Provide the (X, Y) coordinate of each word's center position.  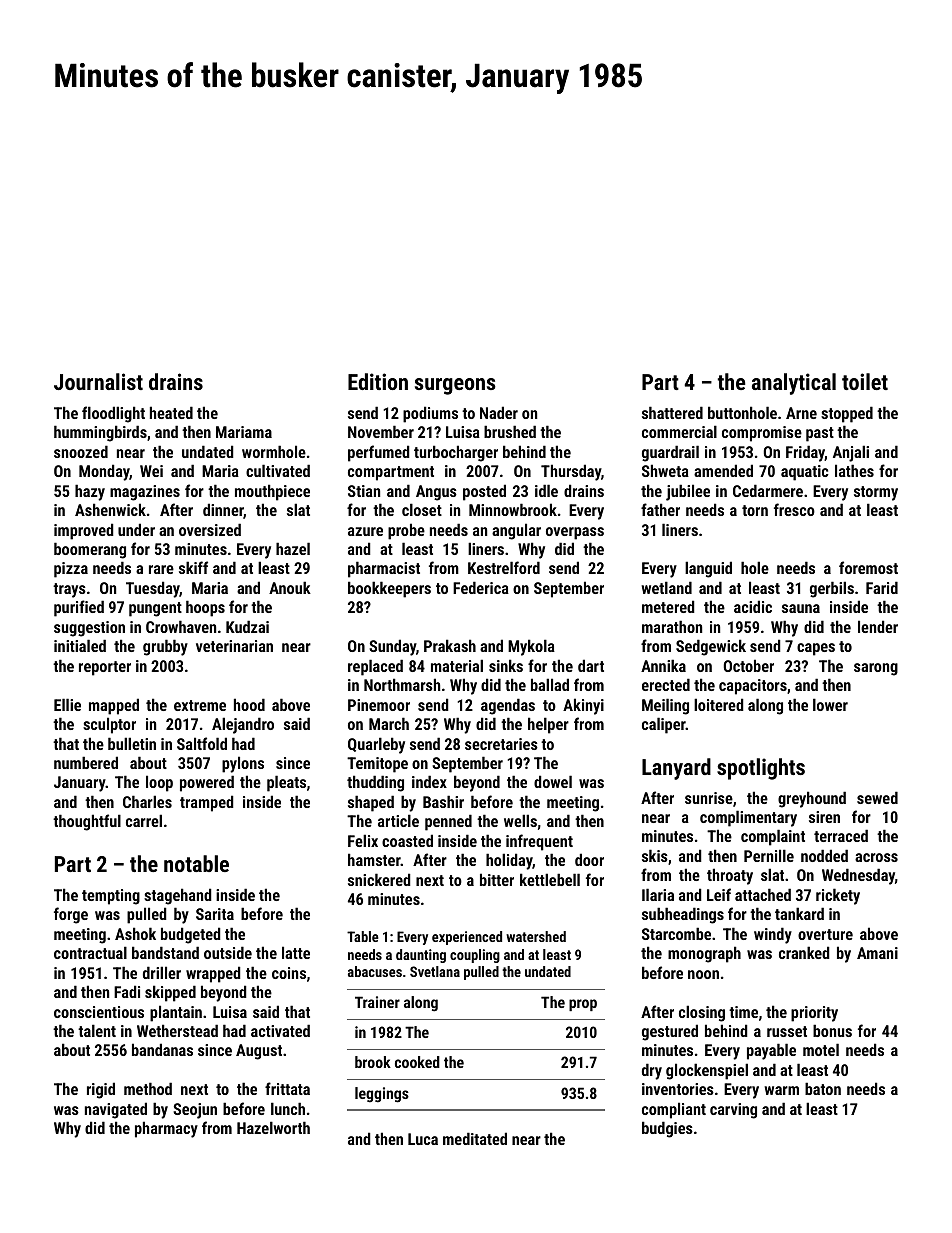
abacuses (375, 971)
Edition (378, 381)
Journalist (98, 381)
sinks (506, 665)
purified (79, 608)
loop (159, 783)
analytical (794, 384)
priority (814, 1014)
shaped (371, 803)
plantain (176, 1013)
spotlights (761, 769)
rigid (101, 1090)
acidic (753, 606)
